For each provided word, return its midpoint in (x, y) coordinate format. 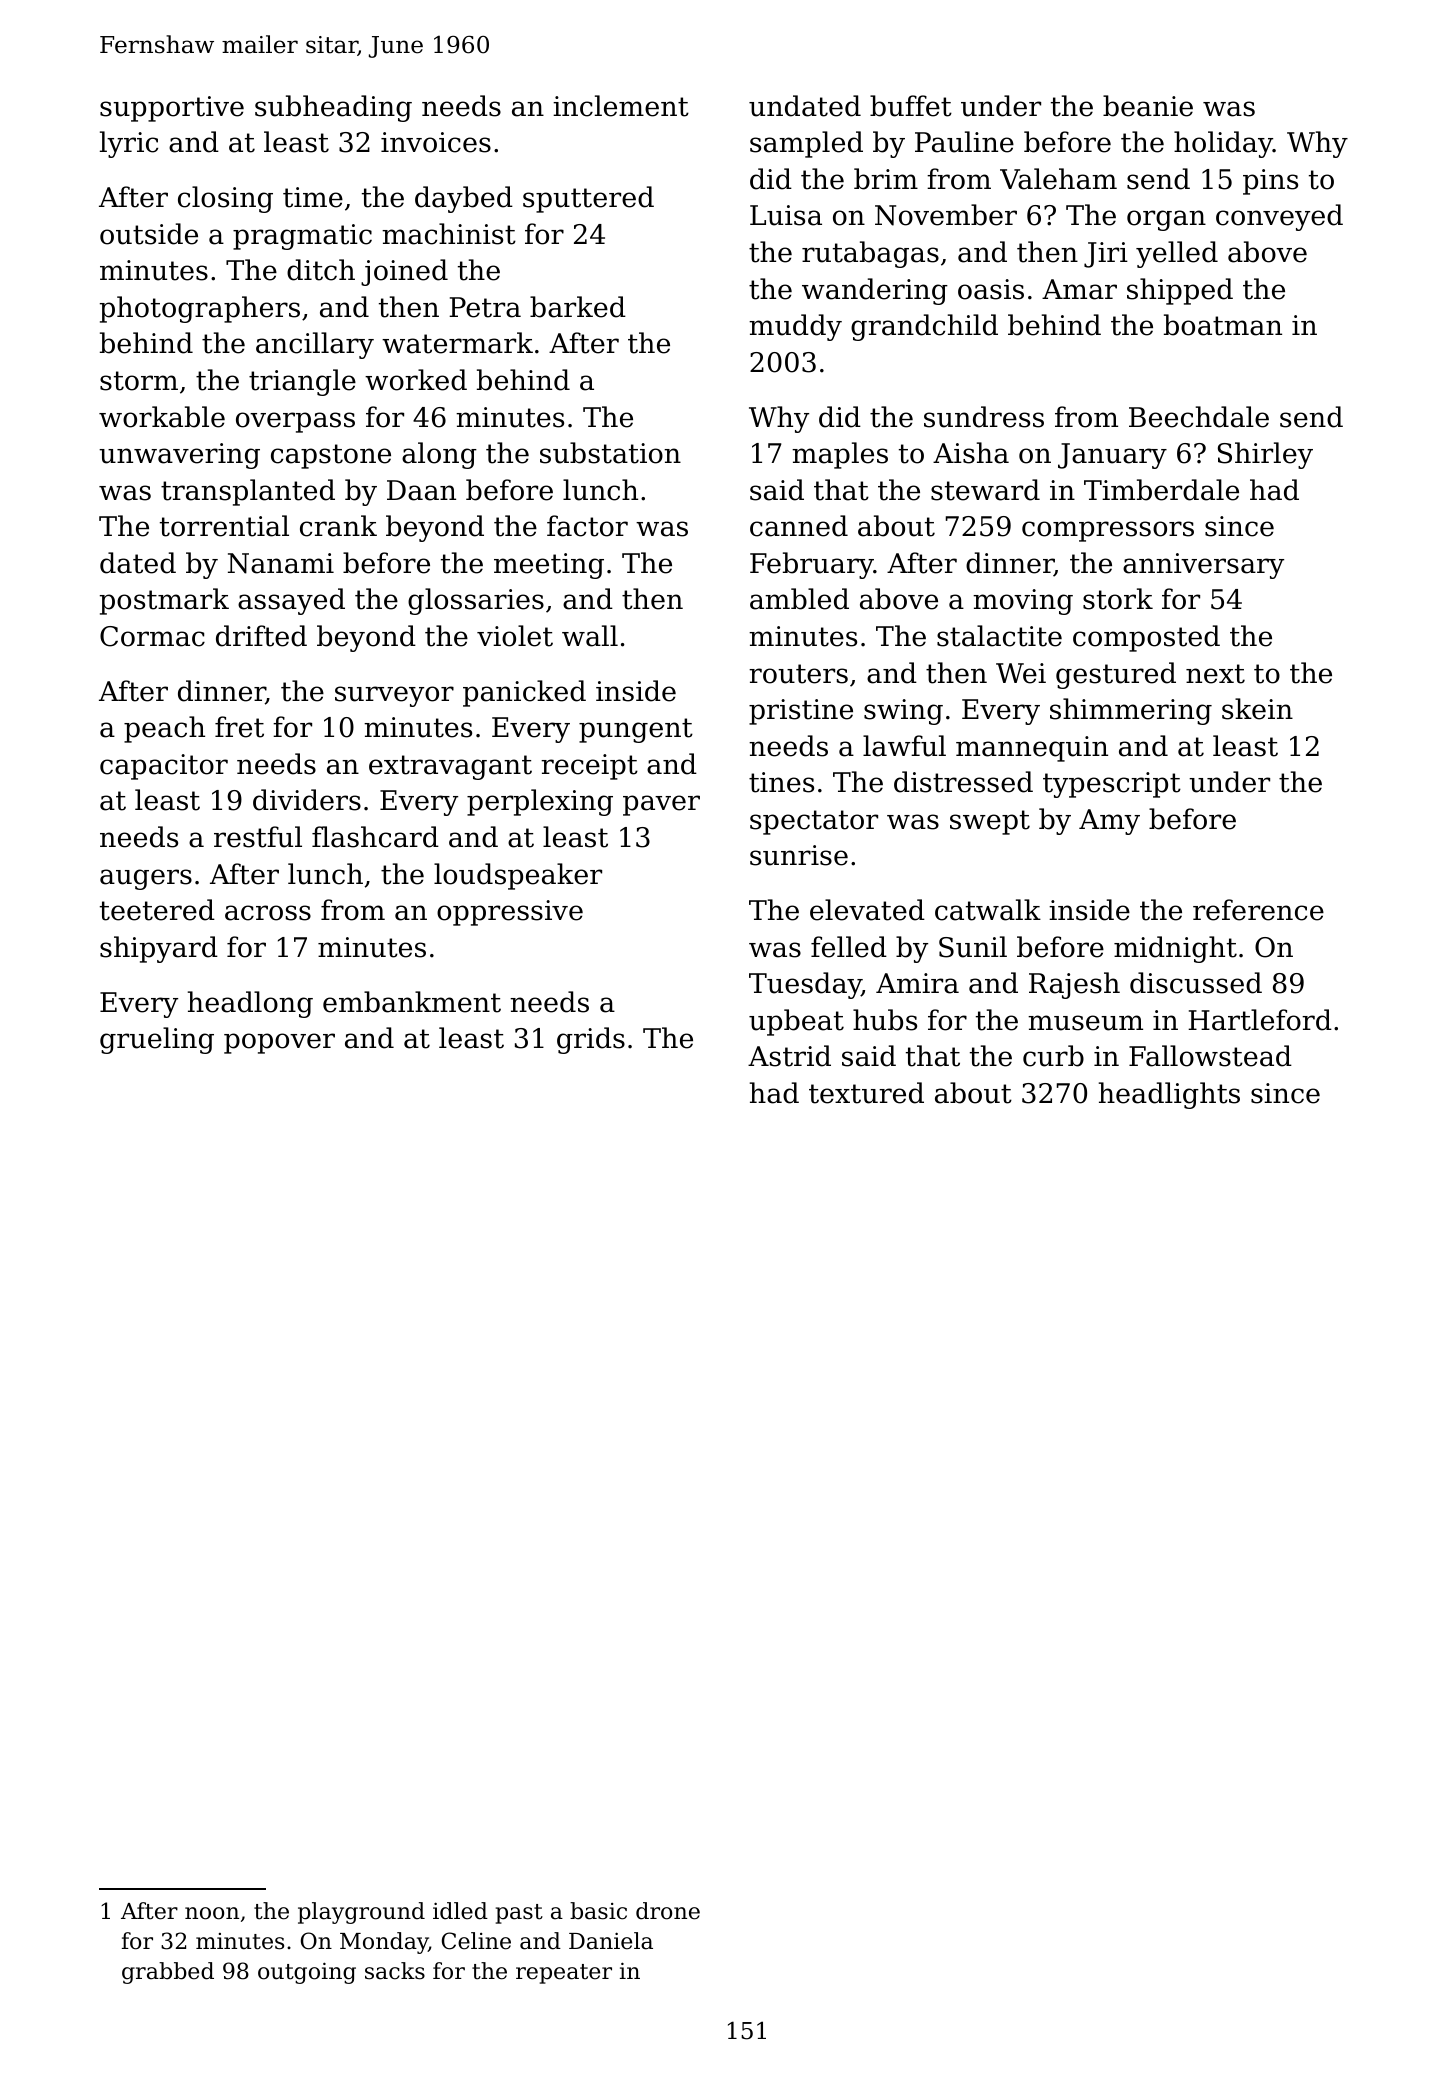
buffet (911, 106)
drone (668, 1911)
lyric (129, 144)
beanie (1148, 106)
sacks (395, 1971)
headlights (1169, 1095)
